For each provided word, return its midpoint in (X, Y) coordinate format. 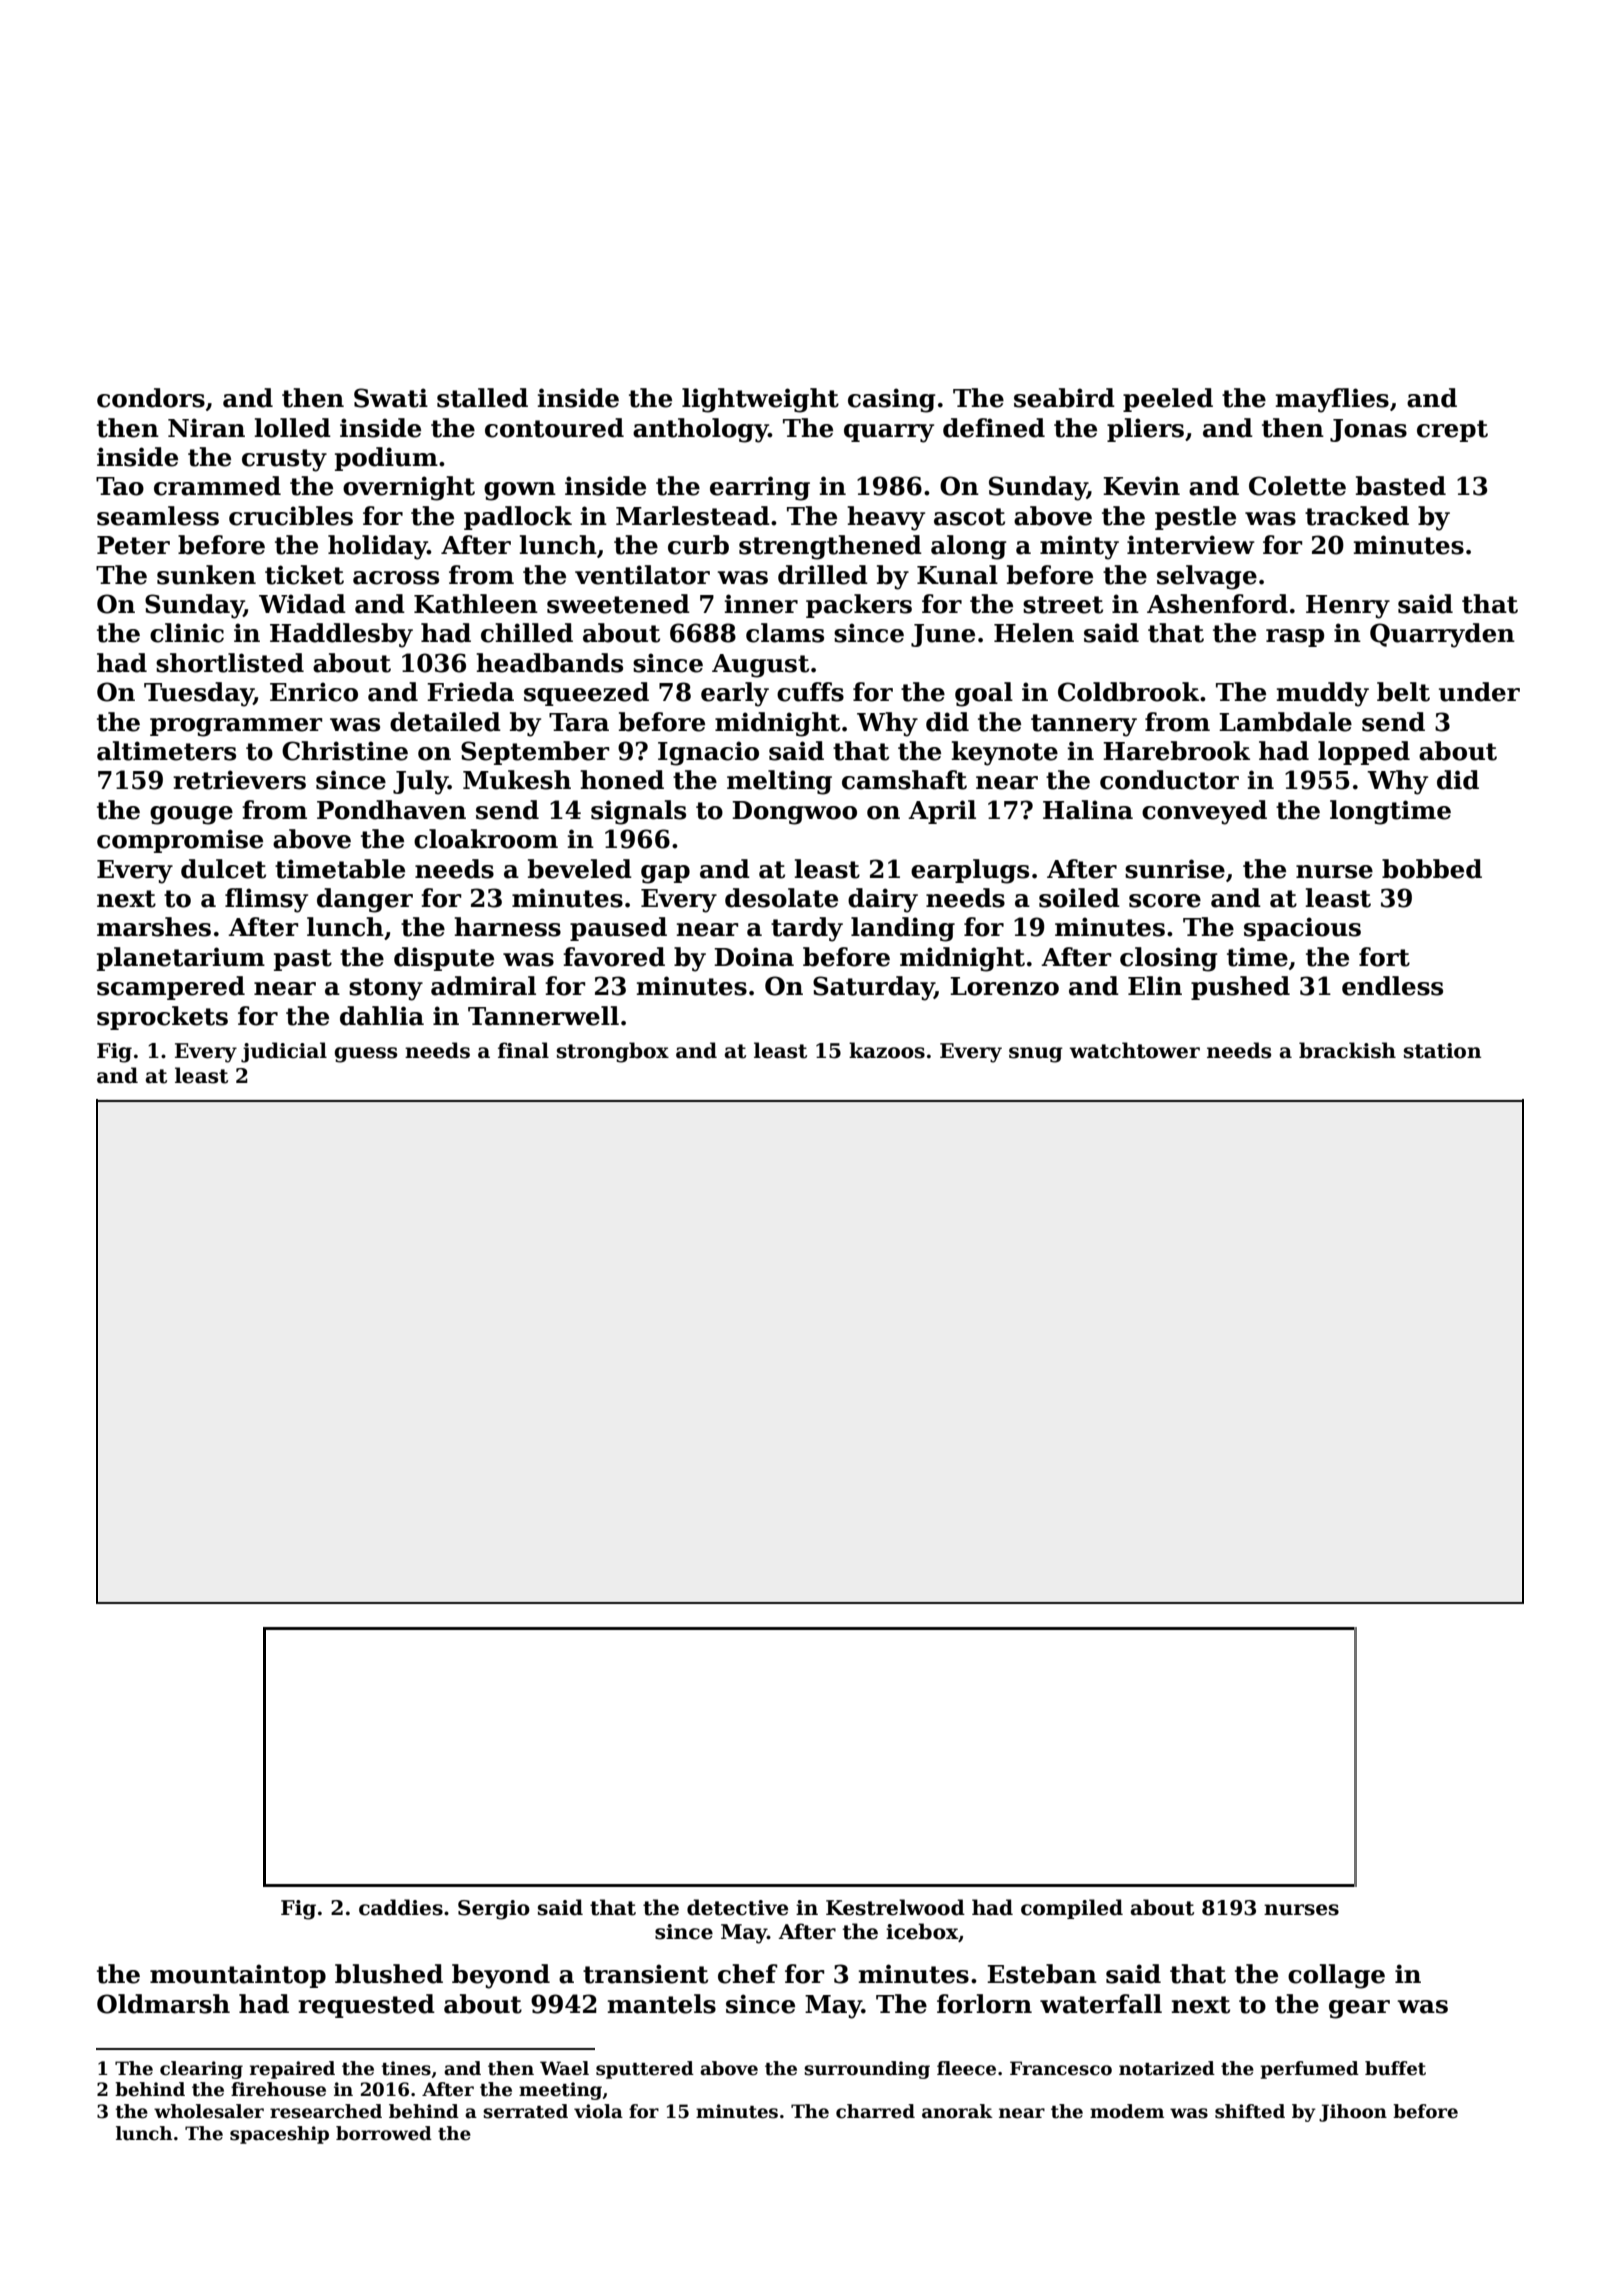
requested (366, 2006)
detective (737, 1907)
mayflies (1332, 400)
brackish (1347, 1050)
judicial (284, 1052)
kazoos (887, 1050)
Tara (579, 722)
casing (892, 400)
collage (1336, 1976)
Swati (391, 398)
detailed (445, 722)
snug (1036, 1055)
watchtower (1135, 1050)
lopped (1364, 753)
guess (366, 1055)
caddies (401, 1907)
